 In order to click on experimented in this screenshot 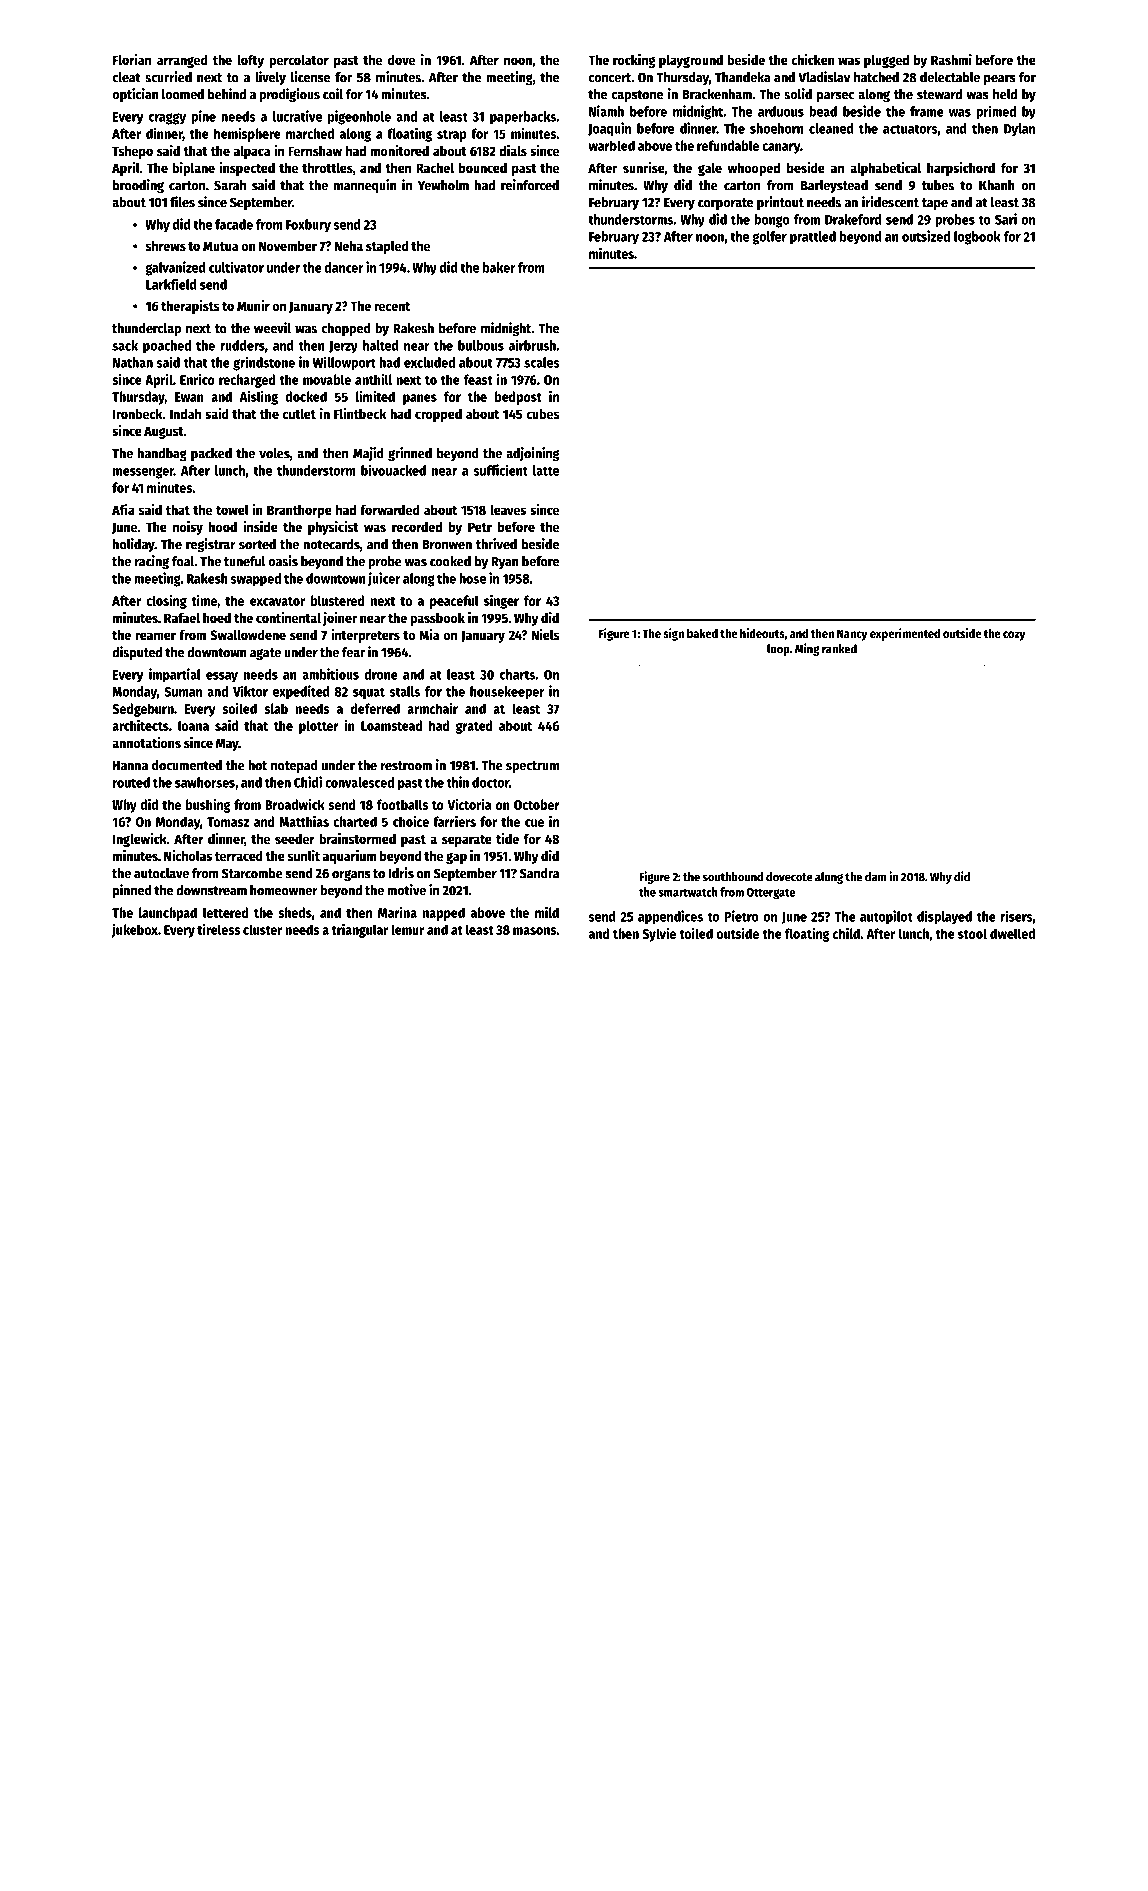, I will do `click(905, 634)`.
